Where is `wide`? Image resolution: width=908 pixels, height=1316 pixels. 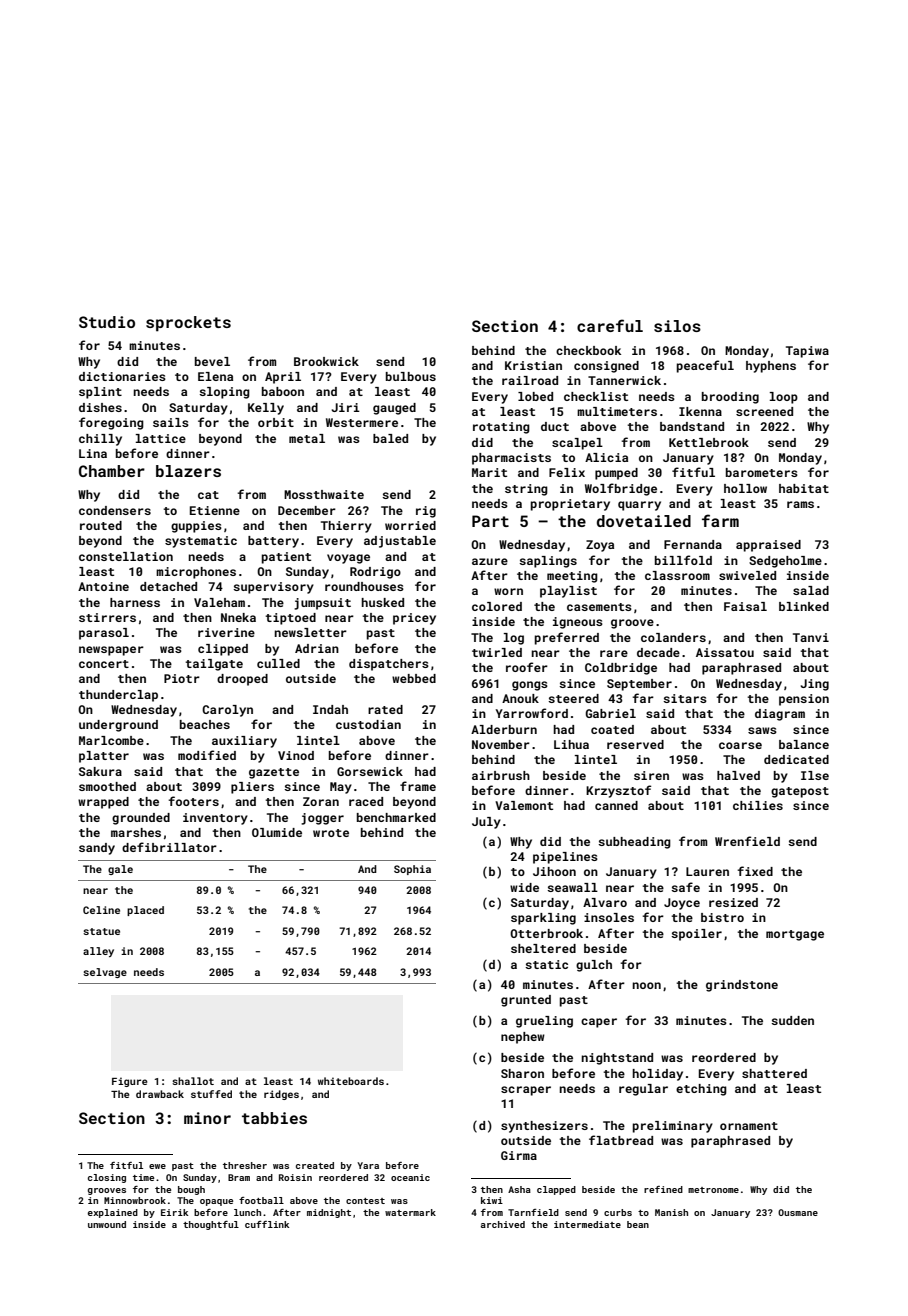
wide is located at coordinates (524, 887).
